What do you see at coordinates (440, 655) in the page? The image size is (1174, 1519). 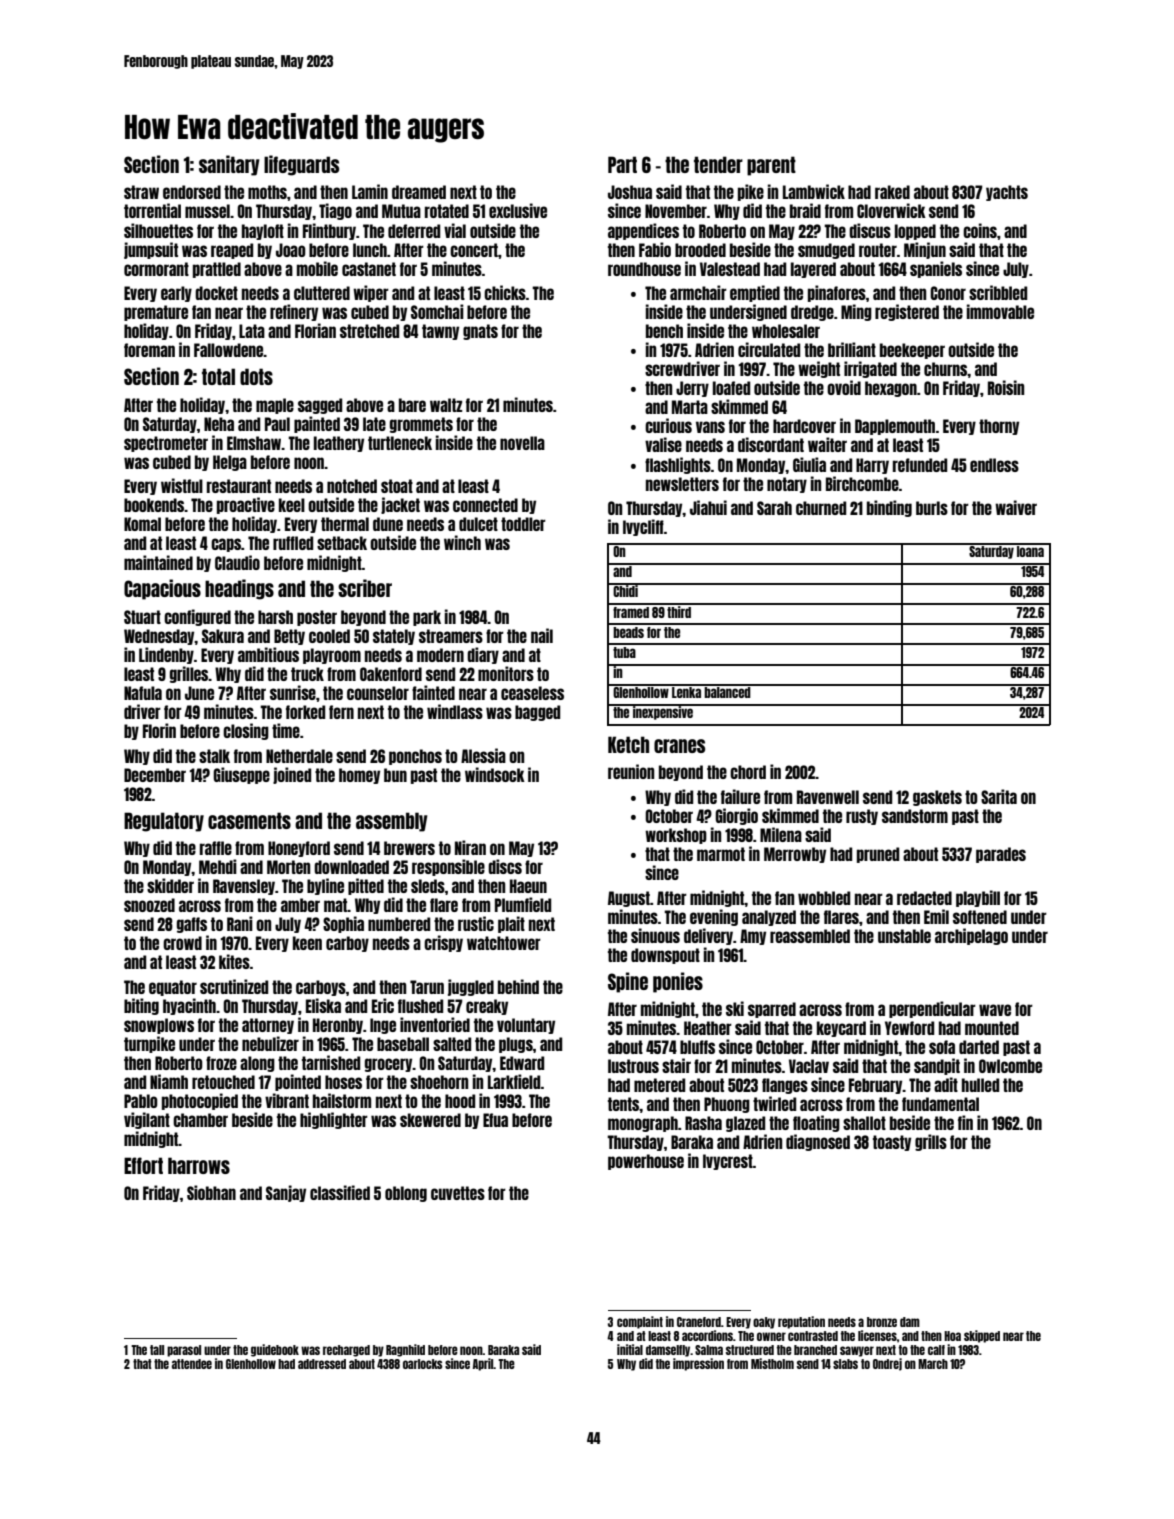 I see `modern` at bounding box center [440, 655].
